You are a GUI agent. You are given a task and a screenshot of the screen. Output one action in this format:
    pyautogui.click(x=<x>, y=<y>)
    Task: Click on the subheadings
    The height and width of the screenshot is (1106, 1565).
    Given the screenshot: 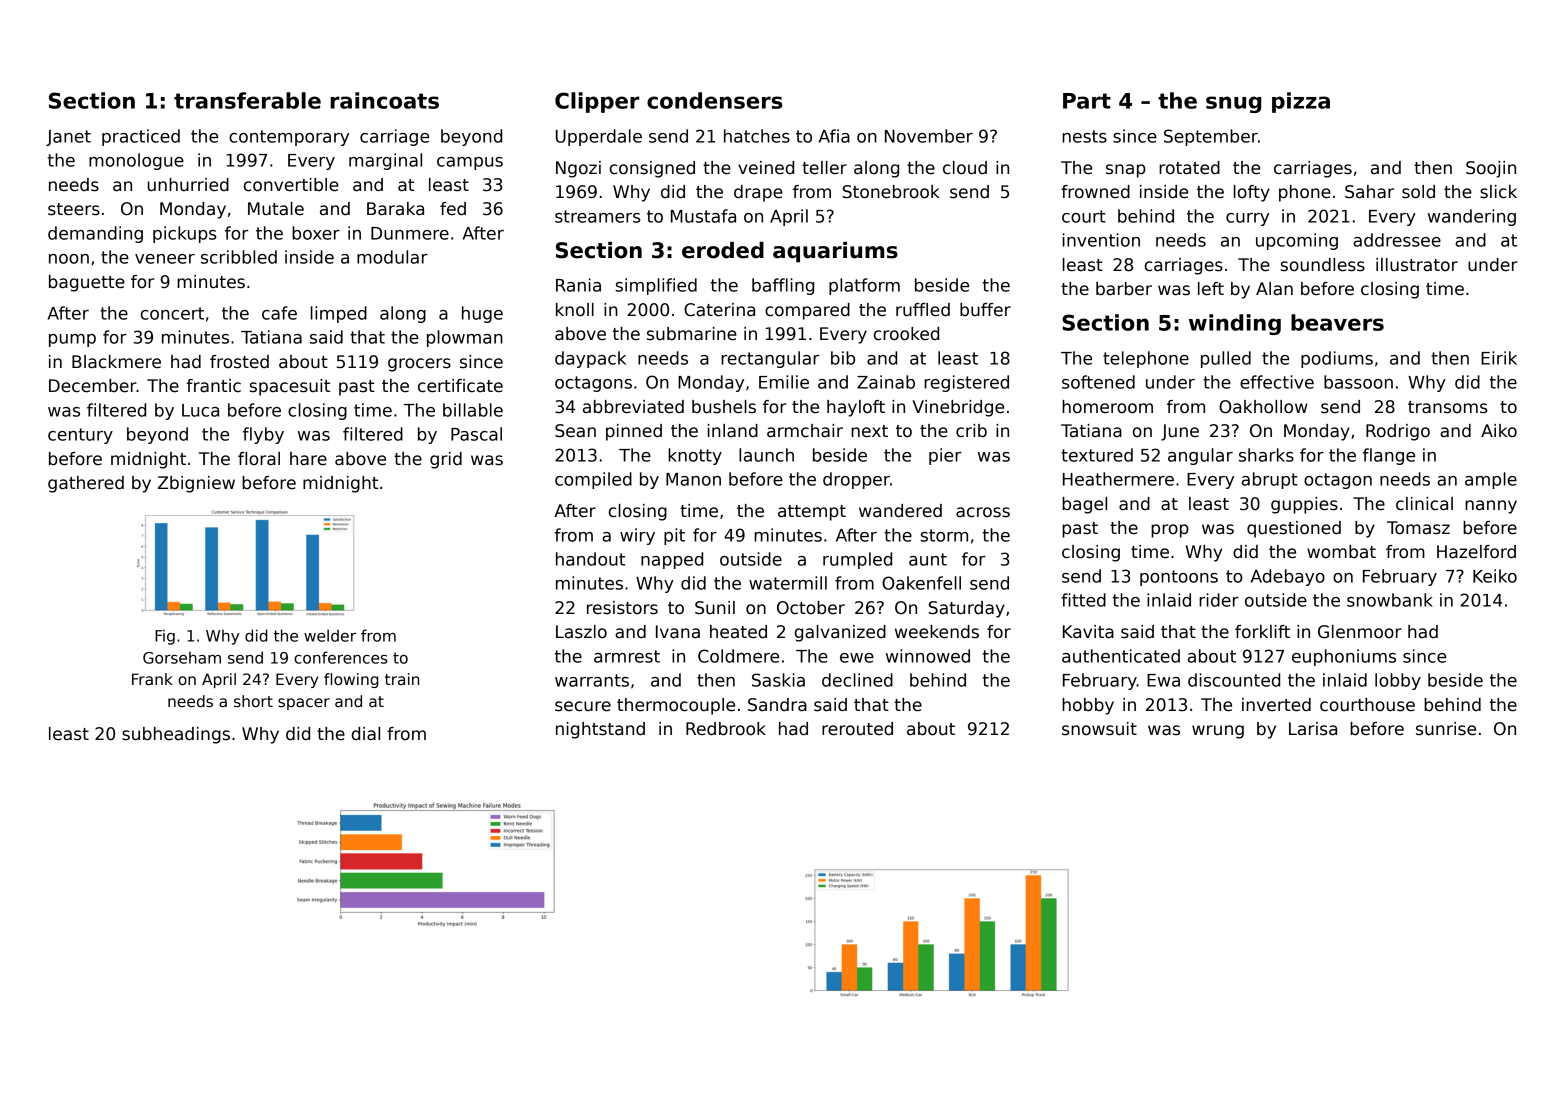 What is the action you would take?
    pyautogui.click(x=176, y=735)
